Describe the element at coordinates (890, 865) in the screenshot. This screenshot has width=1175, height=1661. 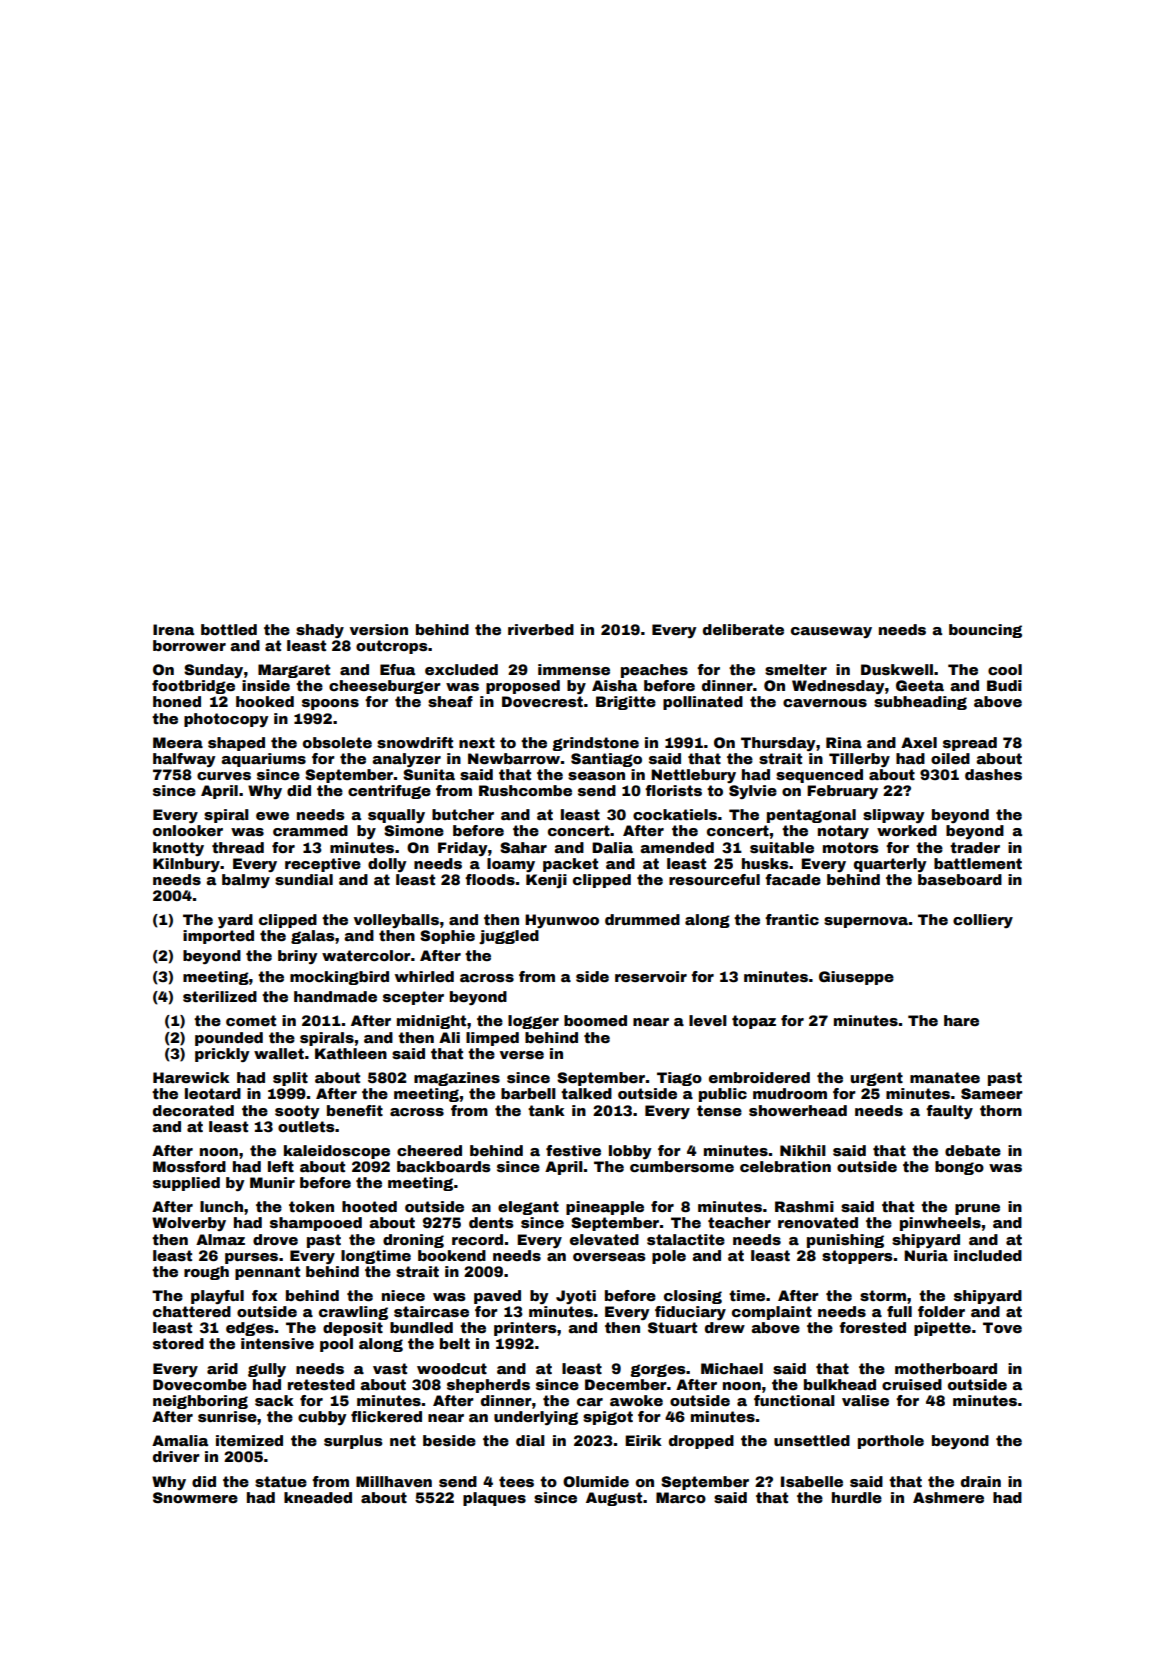
I see `quarterly` at that location.
